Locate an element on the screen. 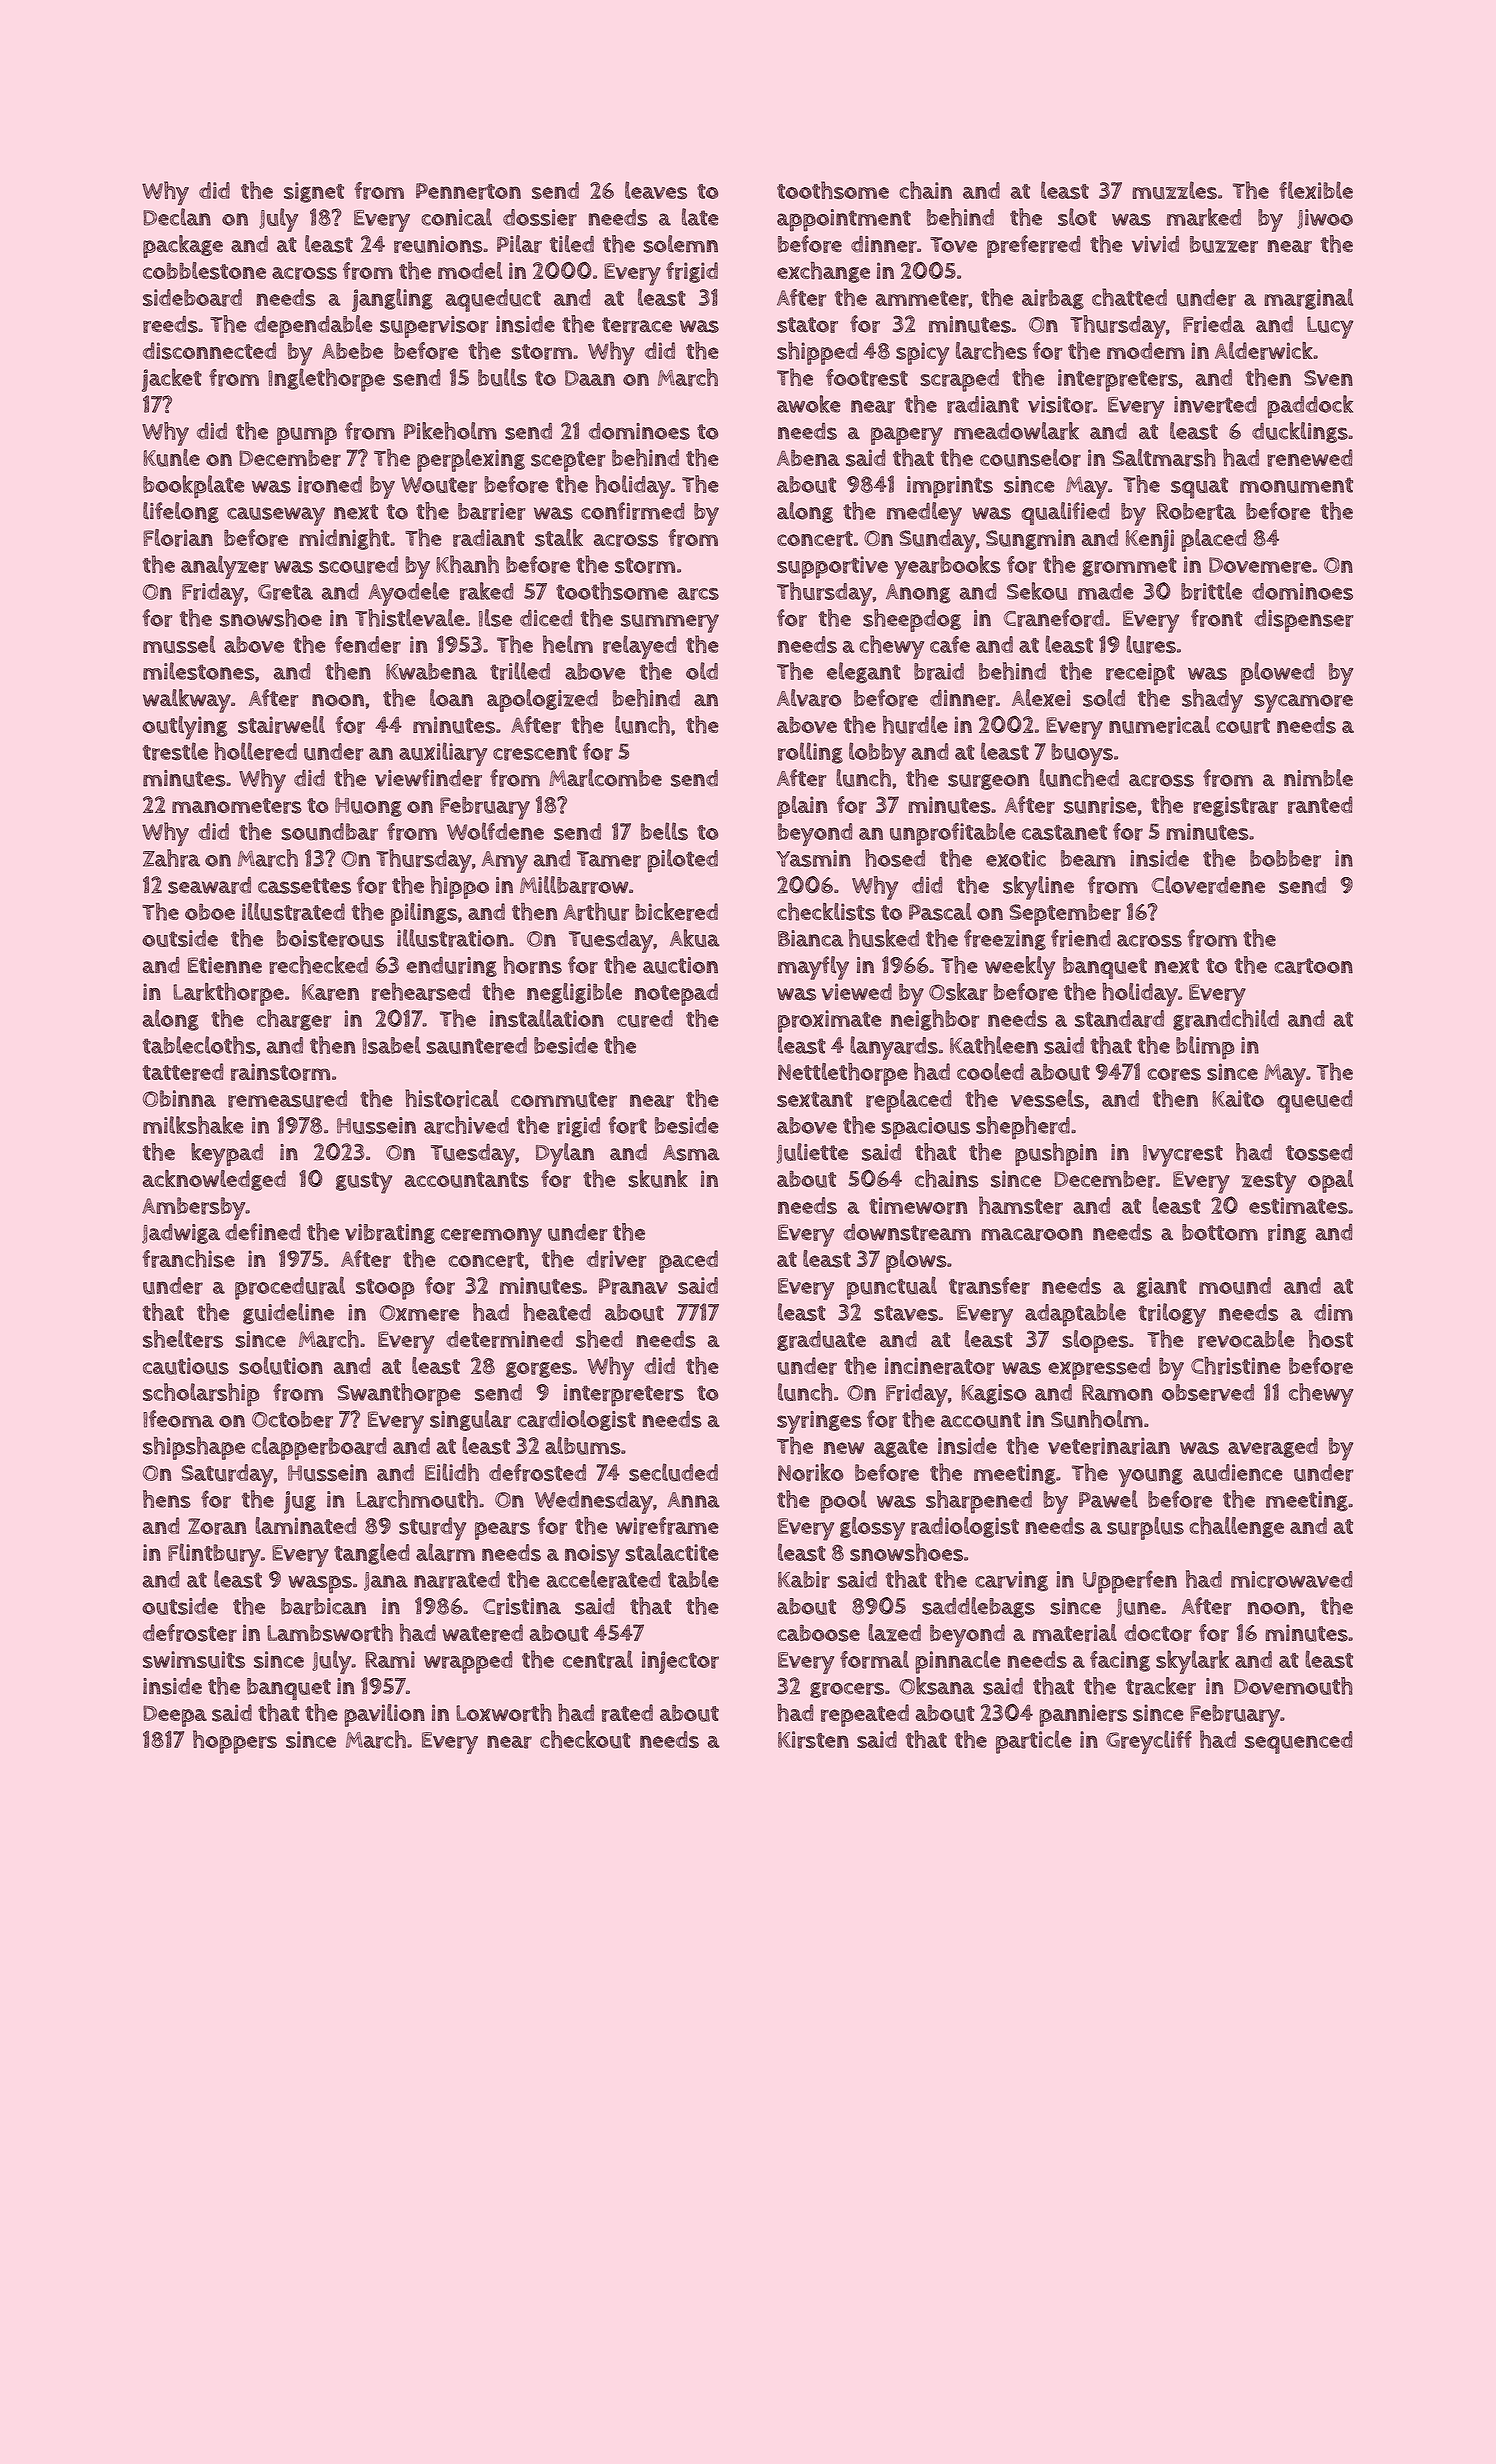 This screenshot has width=1496, height=2464. Dylan is located at coordinates (565, 1155).
